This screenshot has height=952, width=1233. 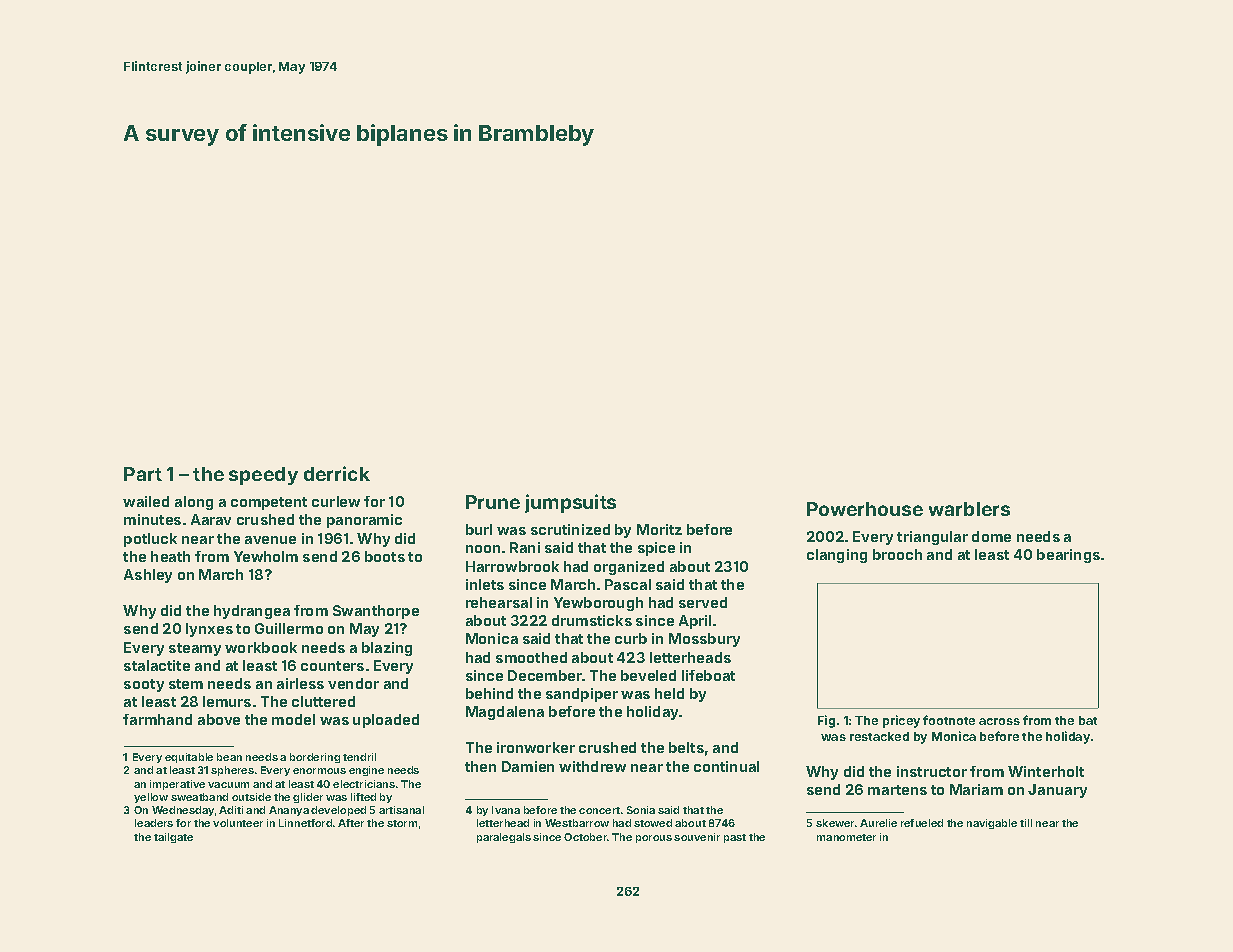 What do you see at coordinates (157, 719) in the screenshot?
I see `farmhand` at bounding box center [157, 719].
